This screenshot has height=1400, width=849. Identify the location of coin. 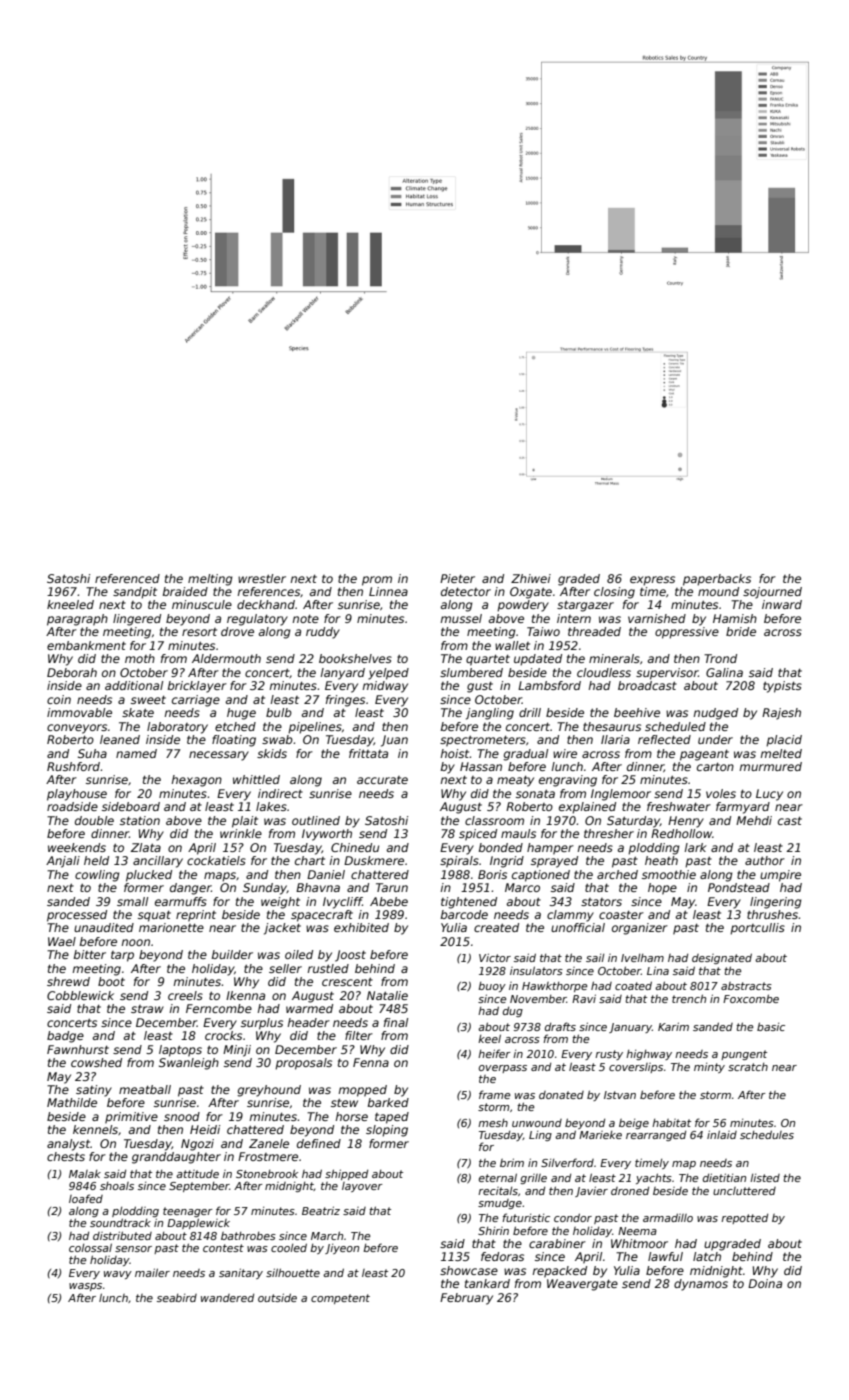
(59, 699).
